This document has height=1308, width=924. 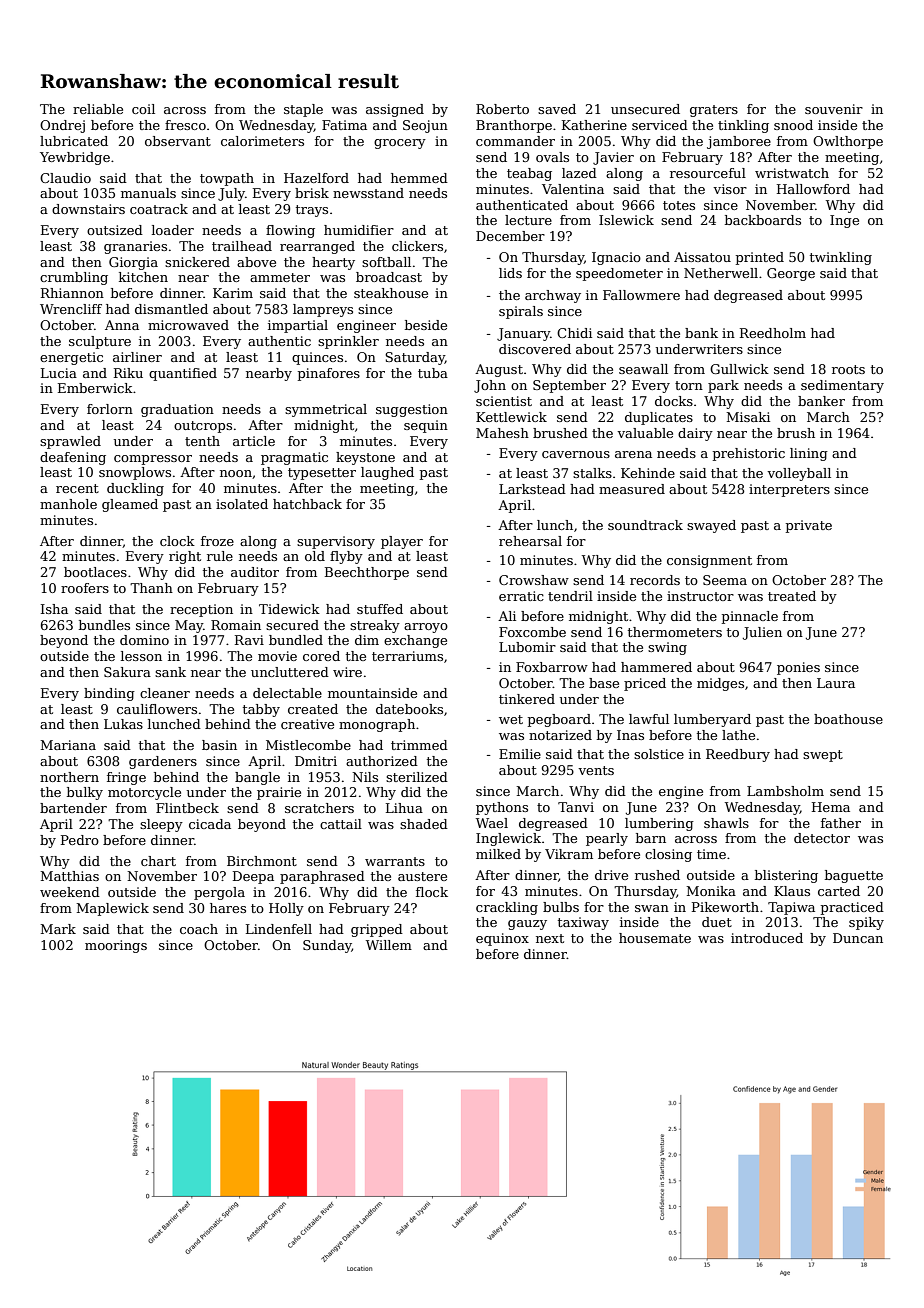 What do you see at coordinates (660, 125) in the document?
I see `serviced` at bounding box center [660, 125].
